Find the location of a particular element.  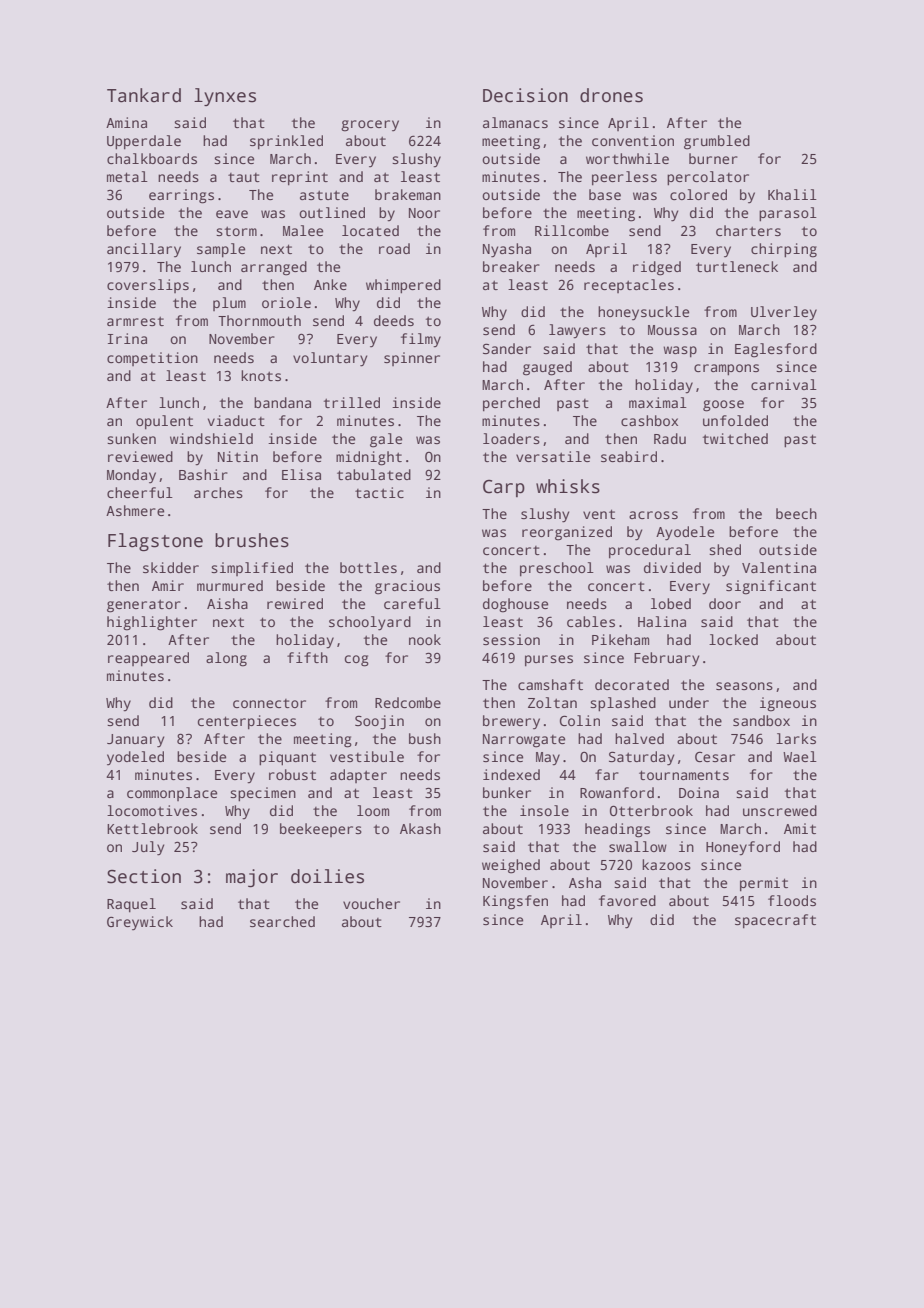

Kingsfen is located at coordinates (515, 902).
